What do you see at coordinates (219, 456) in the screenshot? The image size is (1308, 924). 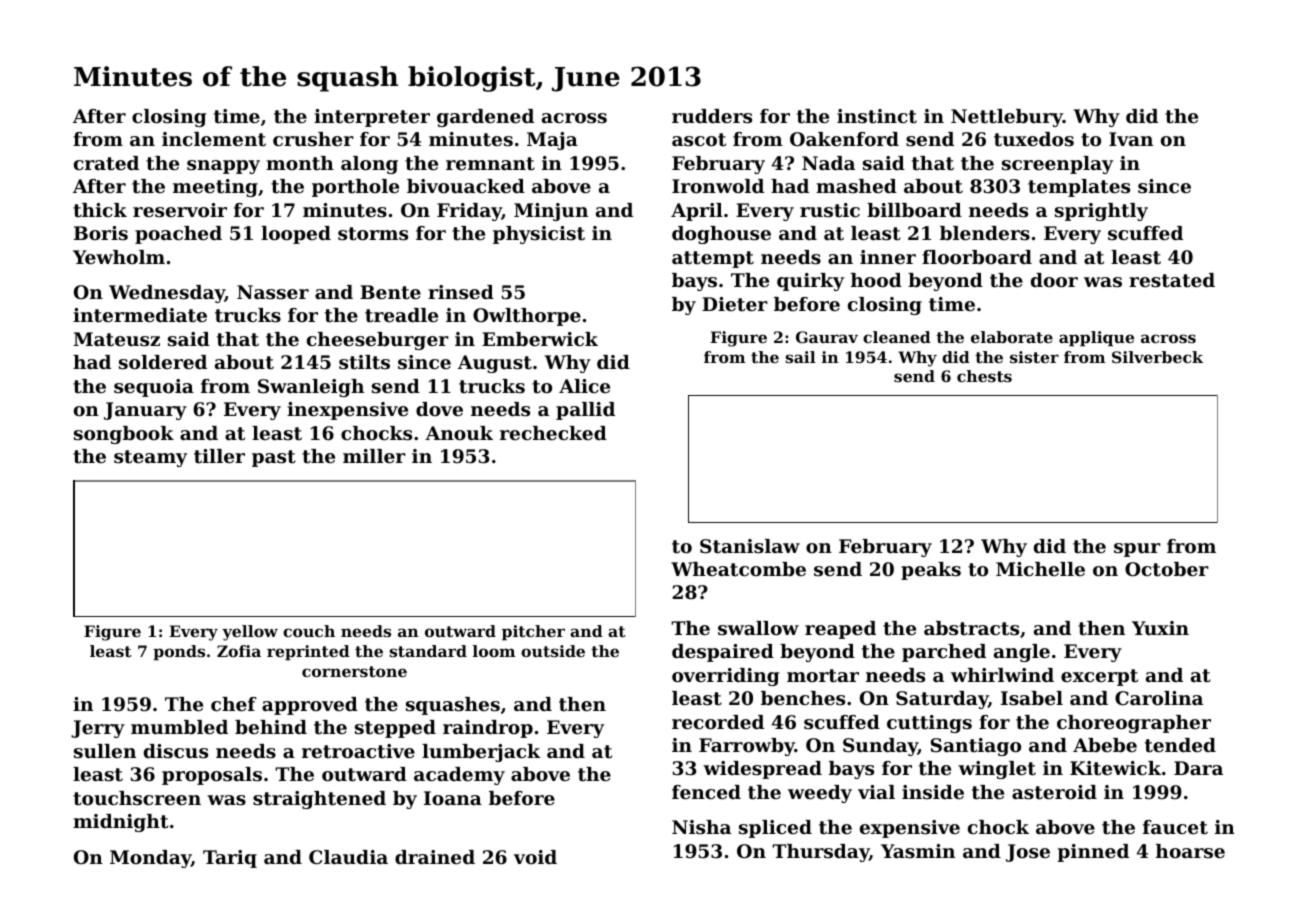 I see `tiller` at bounding box center [219, 456].
